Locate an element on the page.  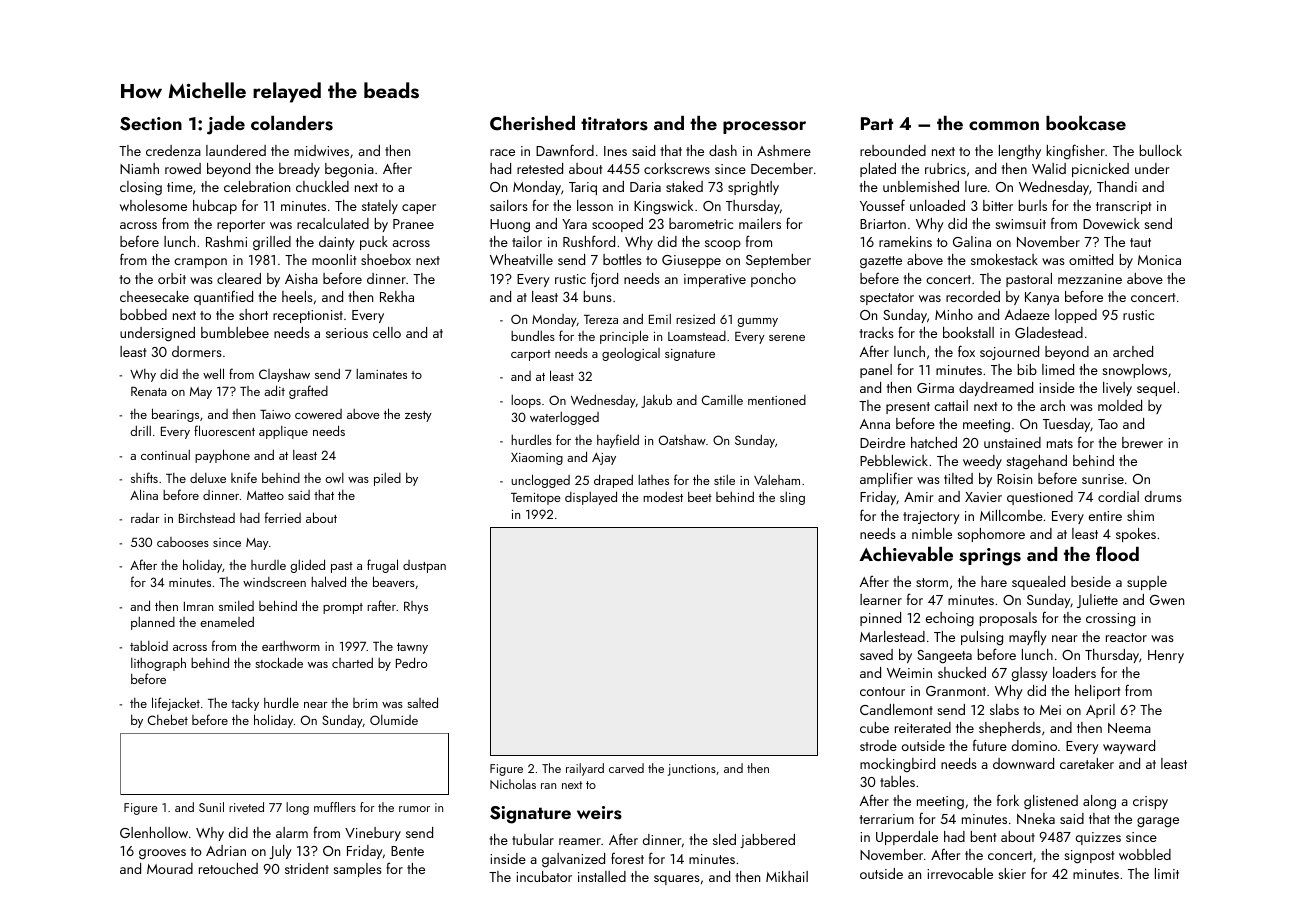
rumor is located at coordinates (414, 809).
